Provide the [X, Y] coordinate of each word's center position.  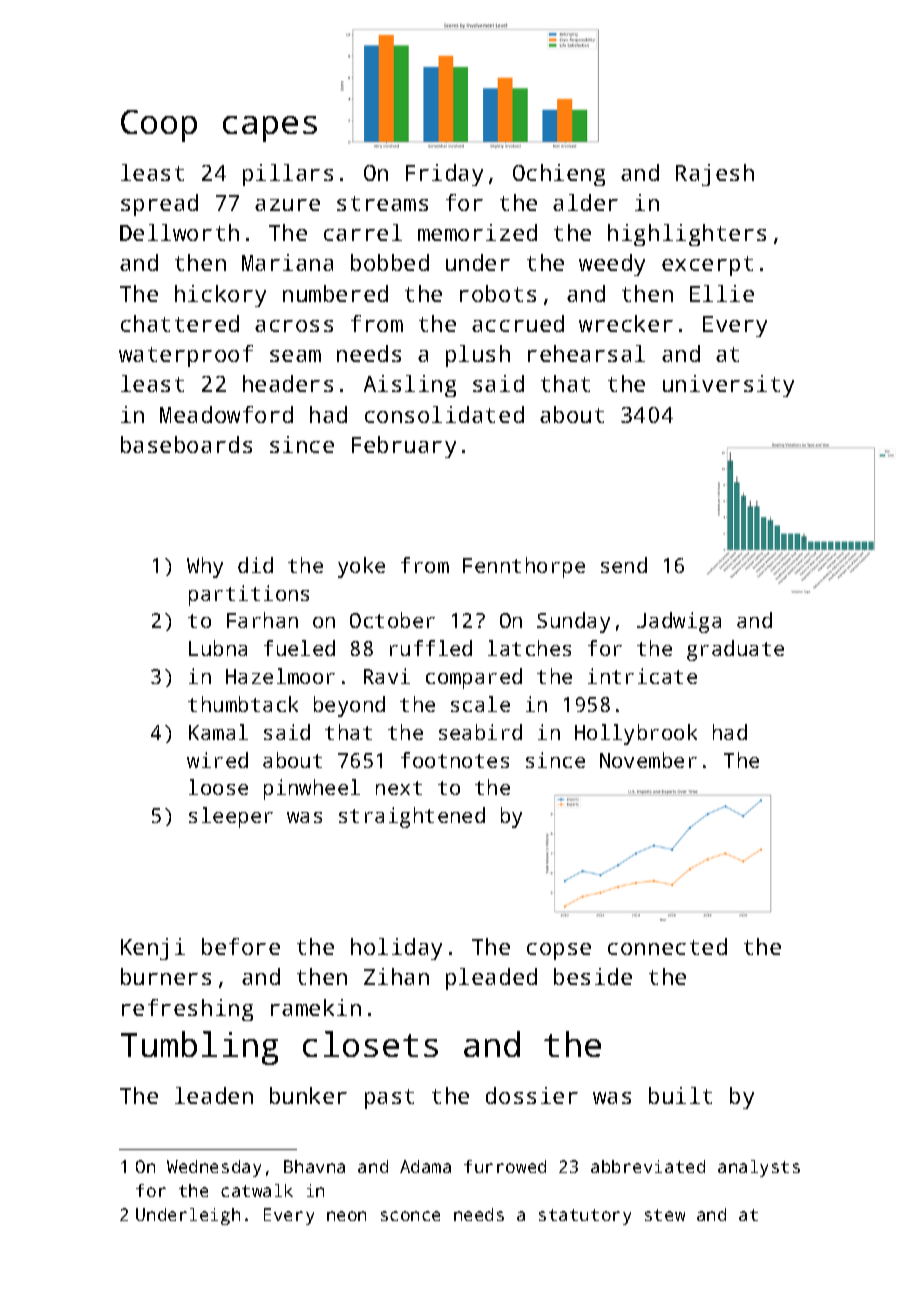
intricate [642, 676]
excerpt [707, 266]
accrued [518, 323]
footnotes [455, 760]
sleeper [231, 817]
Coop [159, 126]
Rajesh [715, 175]
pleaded [491, 979]
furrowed [505, 1166]
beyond [349, 706]
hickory [220, 296]
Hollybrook [636, 734]
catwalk [257, 1190]
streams [382, 203]
